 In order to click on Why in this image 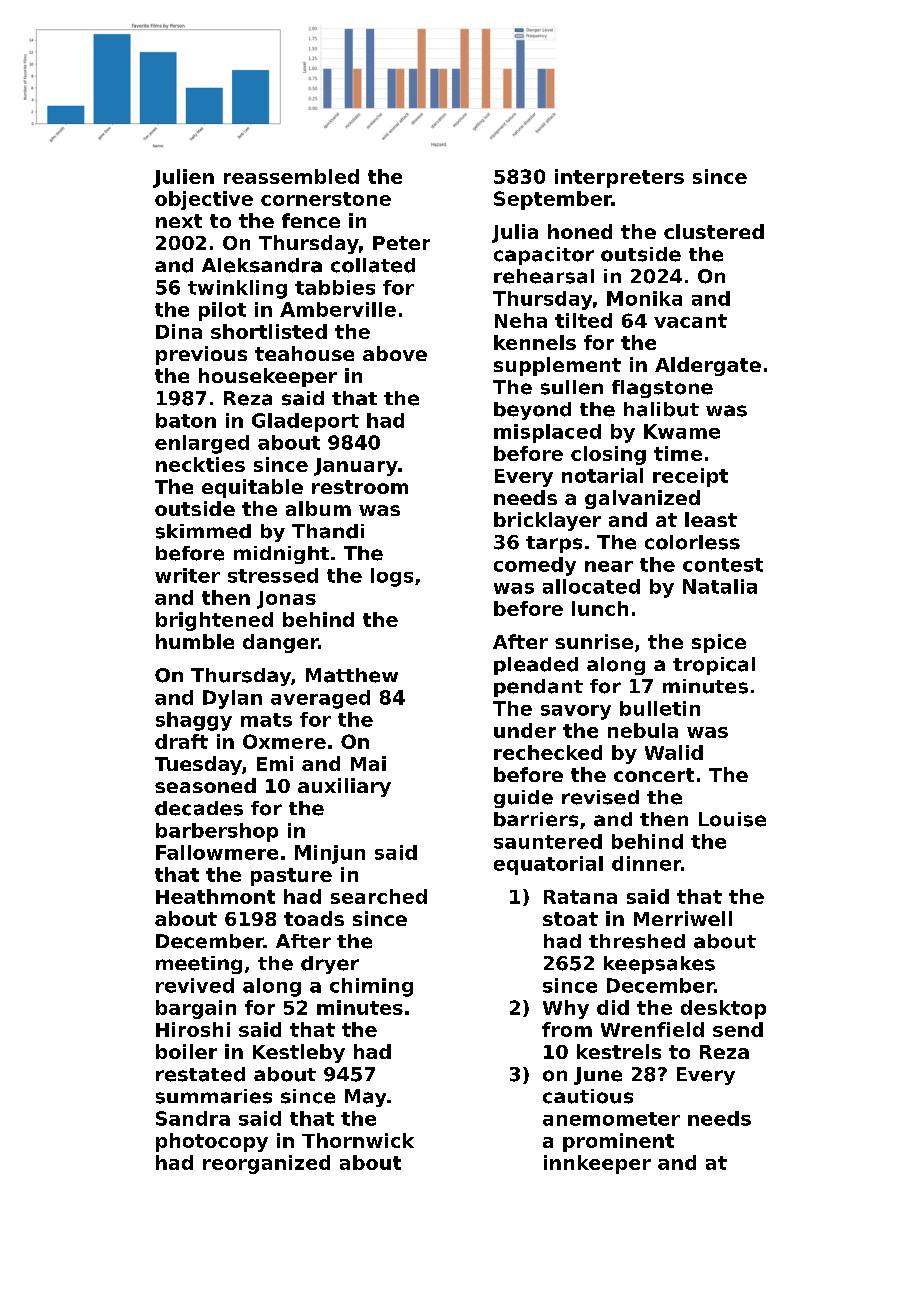, I will do `click(566, 1009)`.
